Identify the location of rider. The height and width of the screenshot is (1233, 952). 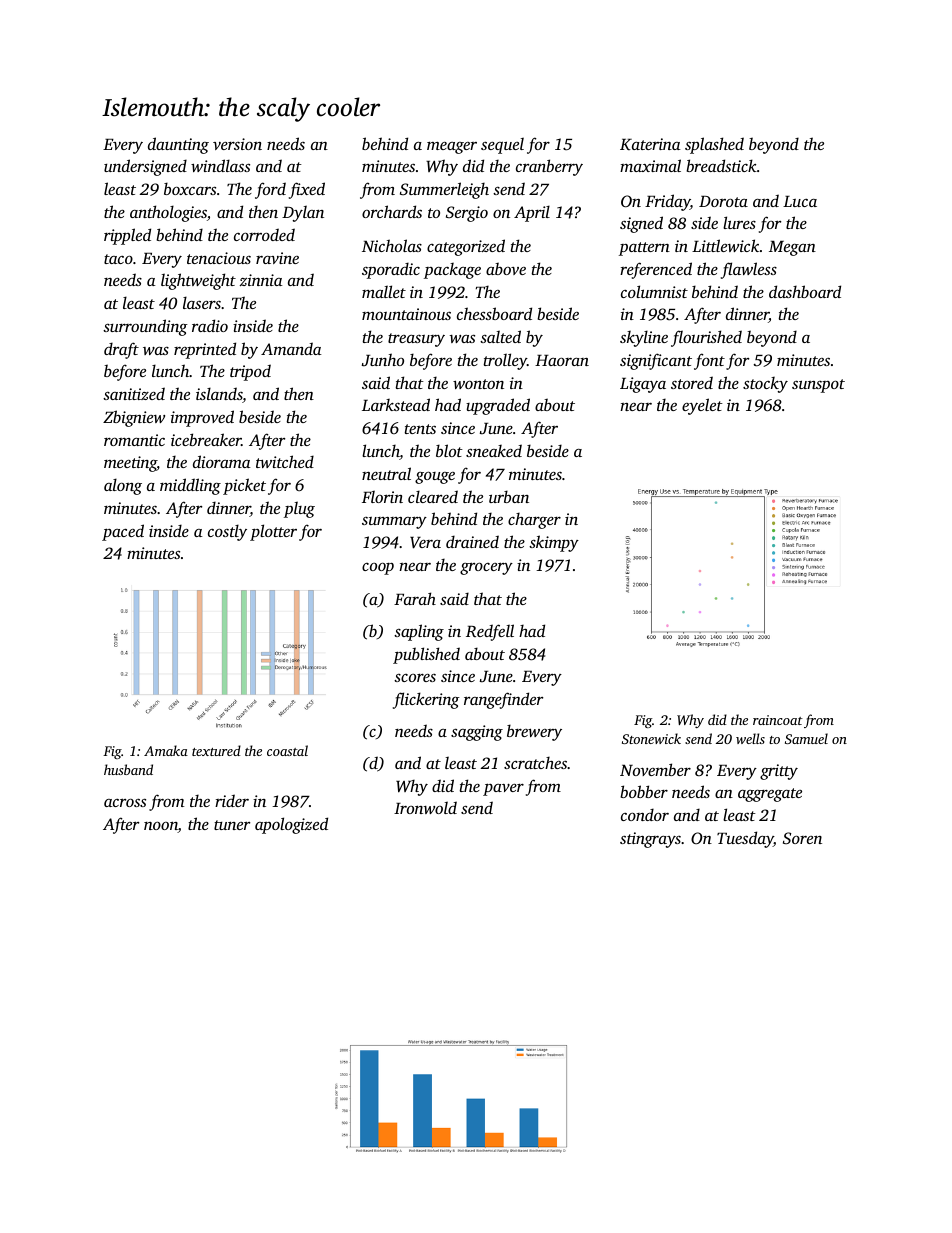
(232, 800).
